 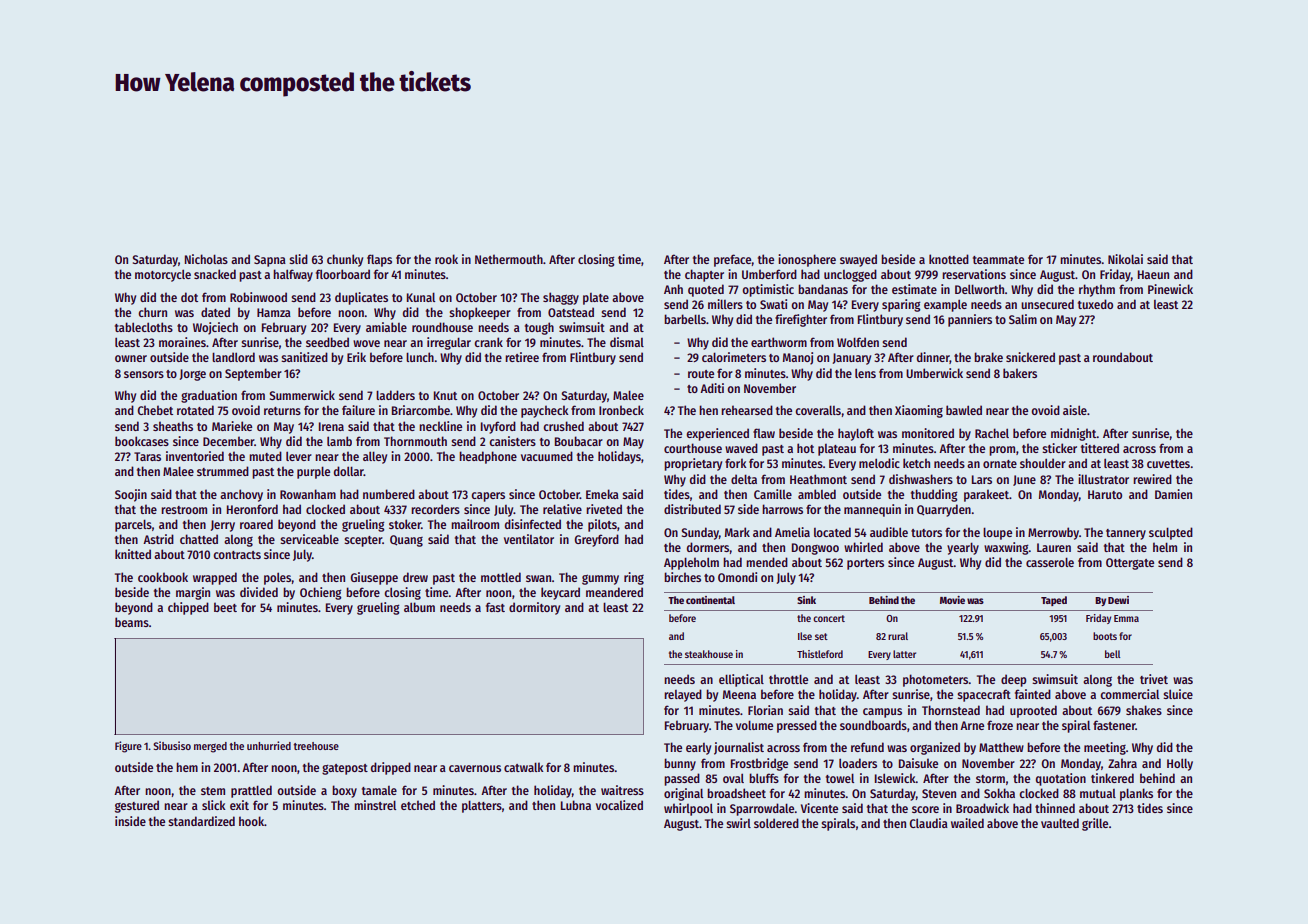 I want to click on snickered, so click(x=1030, y=357).
